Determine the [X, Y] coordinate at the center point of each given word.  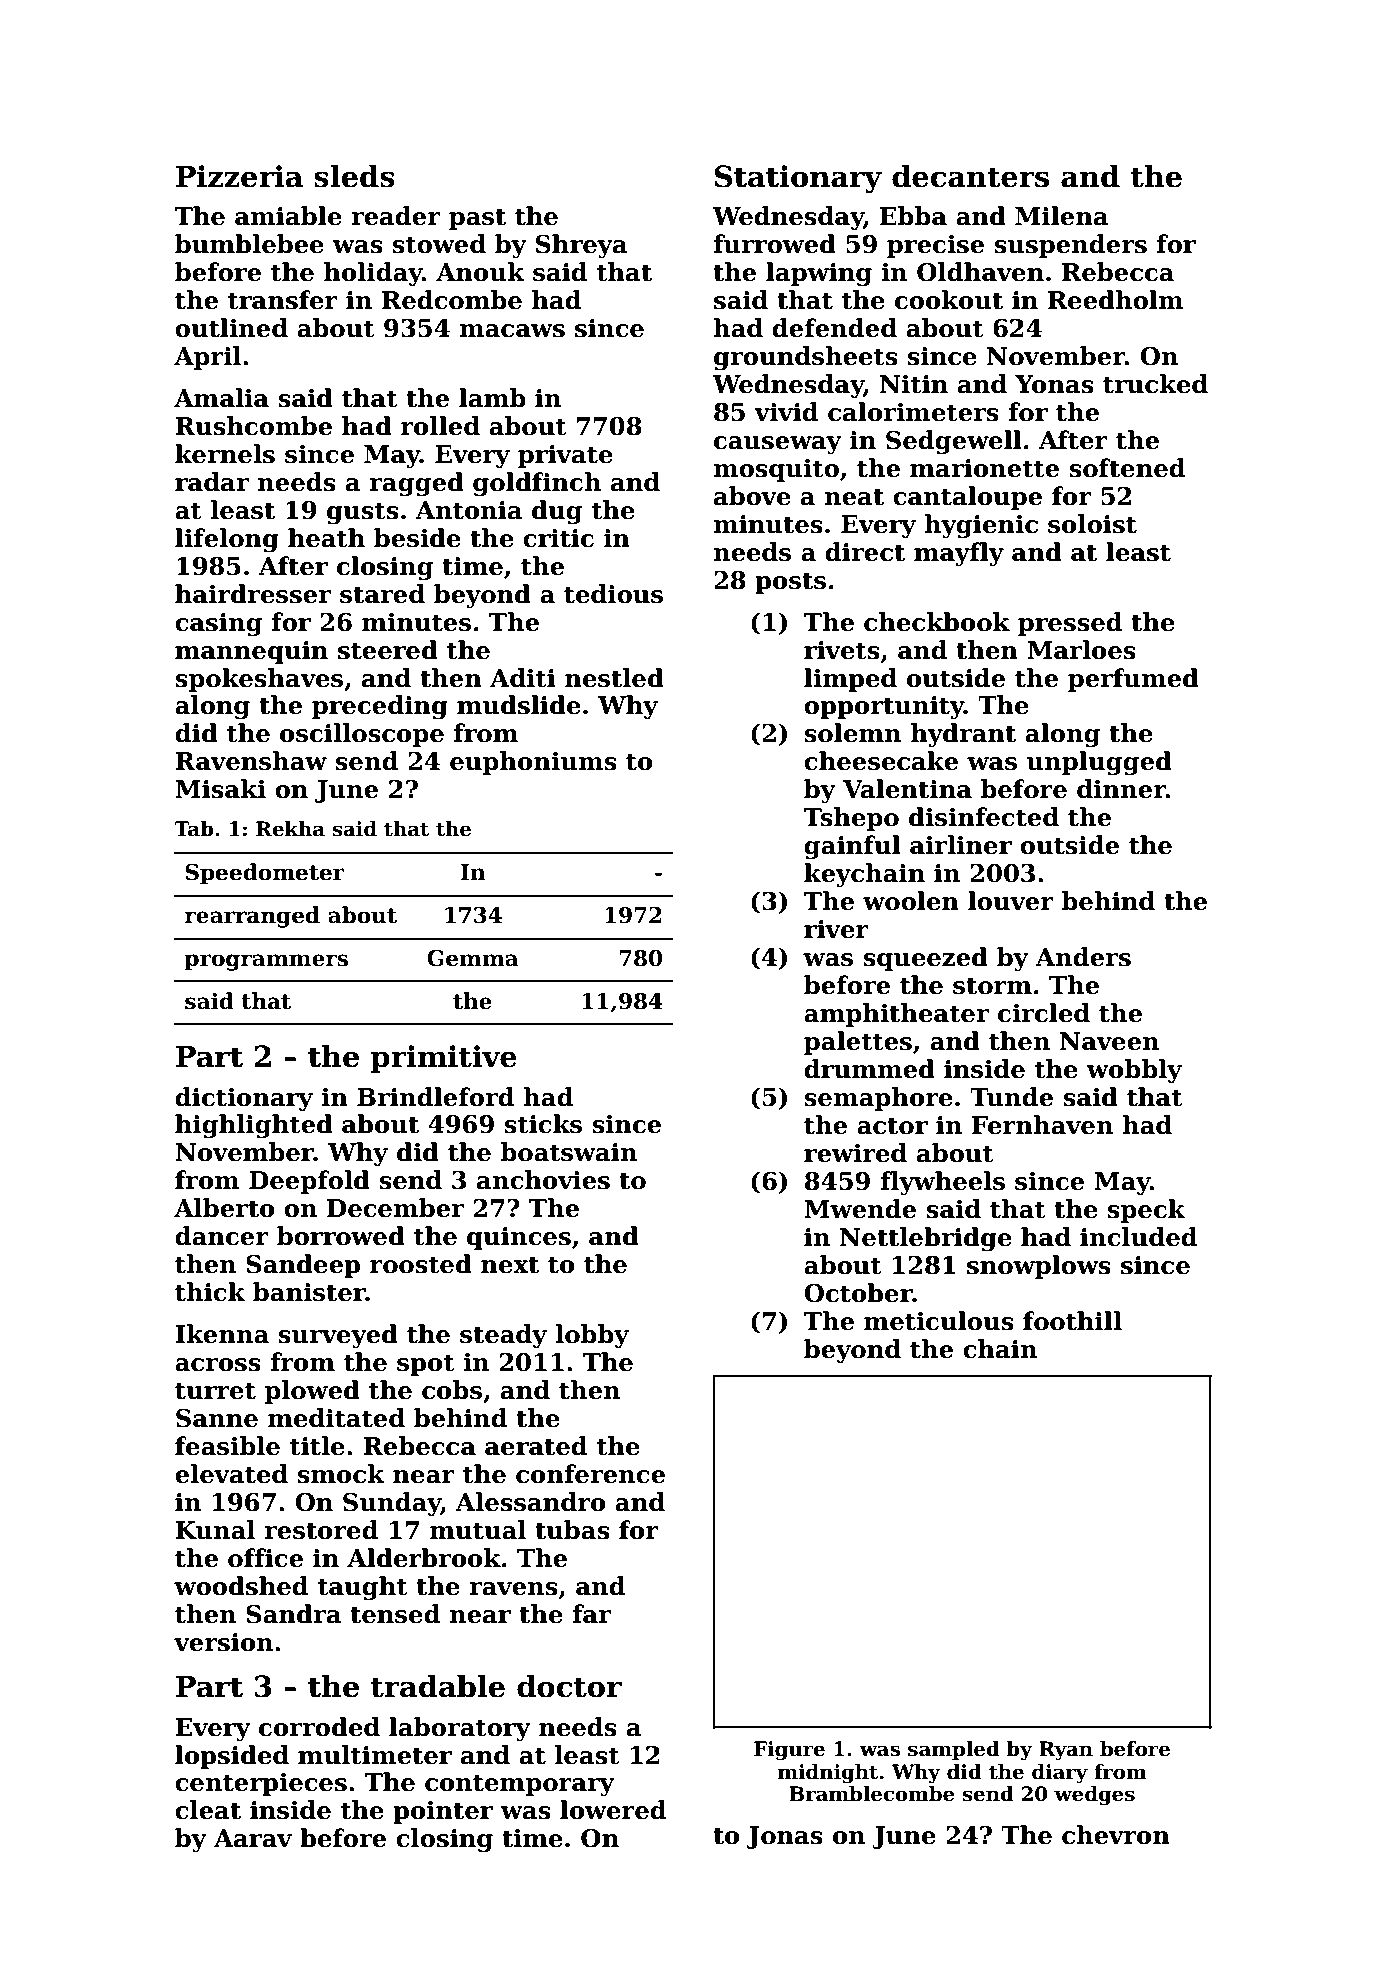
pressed [1070, 624]
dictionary [244, 1099]
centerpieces [261, 1784]
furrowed [774, 244]
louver [1011, 901]
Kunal [215, 1530]
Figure [789, 1751]
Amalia [221, 398]
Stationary [798, 179]
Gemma [473, 958]
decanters [970, 176]
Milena [1062, 216]
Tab [194, 829]
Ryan [1066, 1751]
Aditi [523, 678]
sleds [354, 176]
